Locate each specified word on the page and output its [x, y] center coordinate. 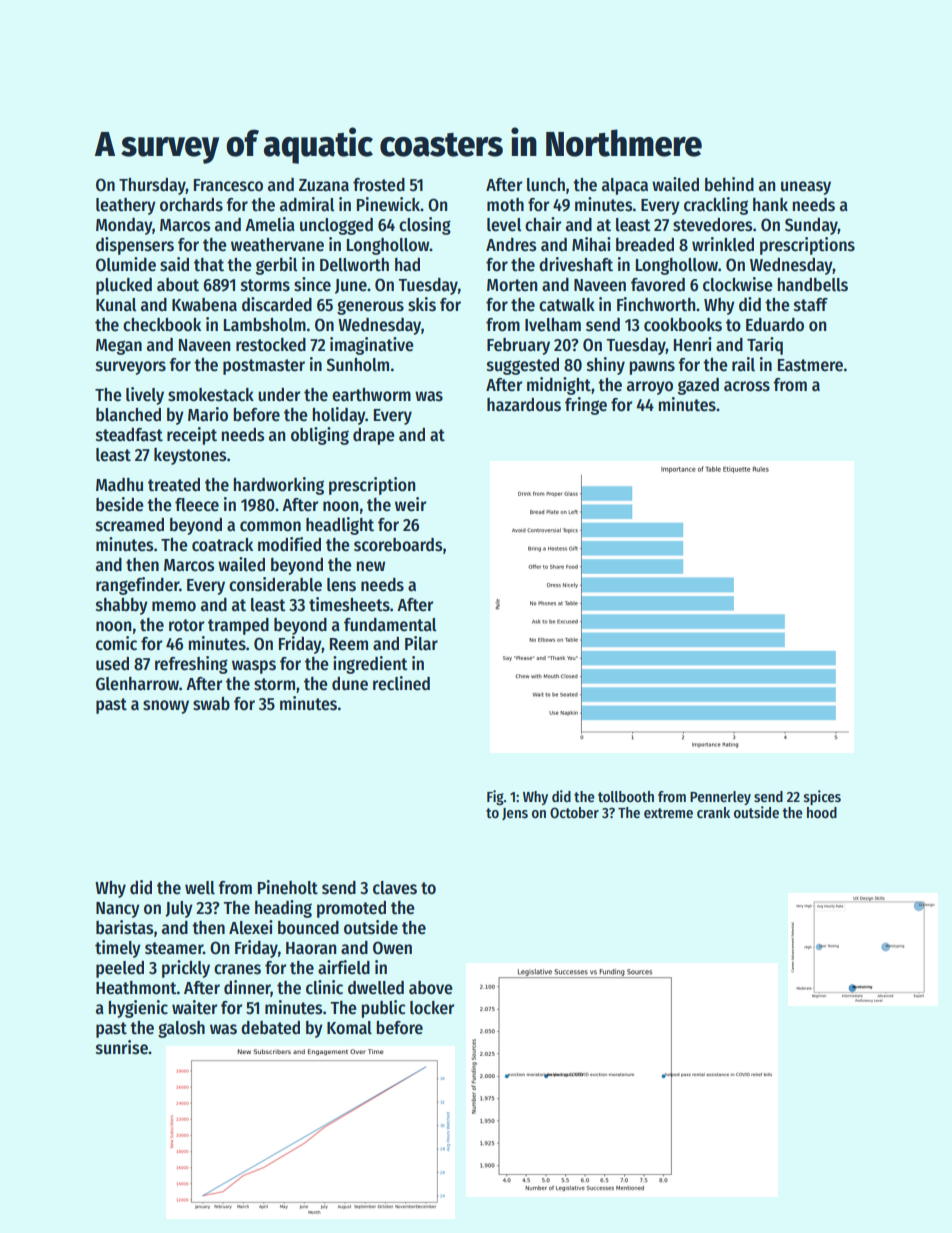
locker [432, 1008]
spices [822, 797]
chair [543, 224]
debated [270, 1028]
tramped [238, 626]
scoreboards [398, 545]
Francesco [228, 185]
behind [729, 184]
